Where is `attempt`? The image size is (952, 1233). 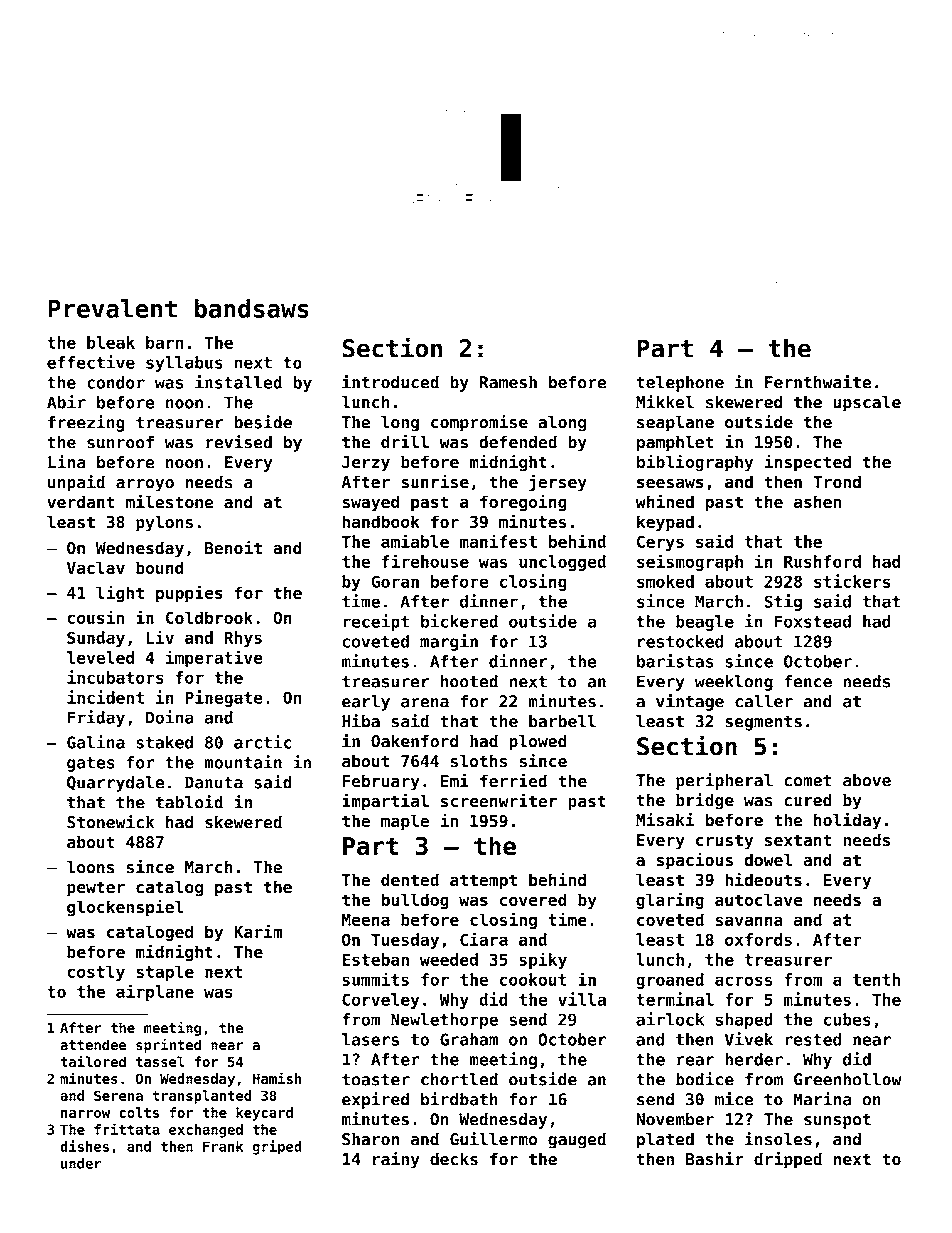 attempt is located at coordinates (483, 882).
